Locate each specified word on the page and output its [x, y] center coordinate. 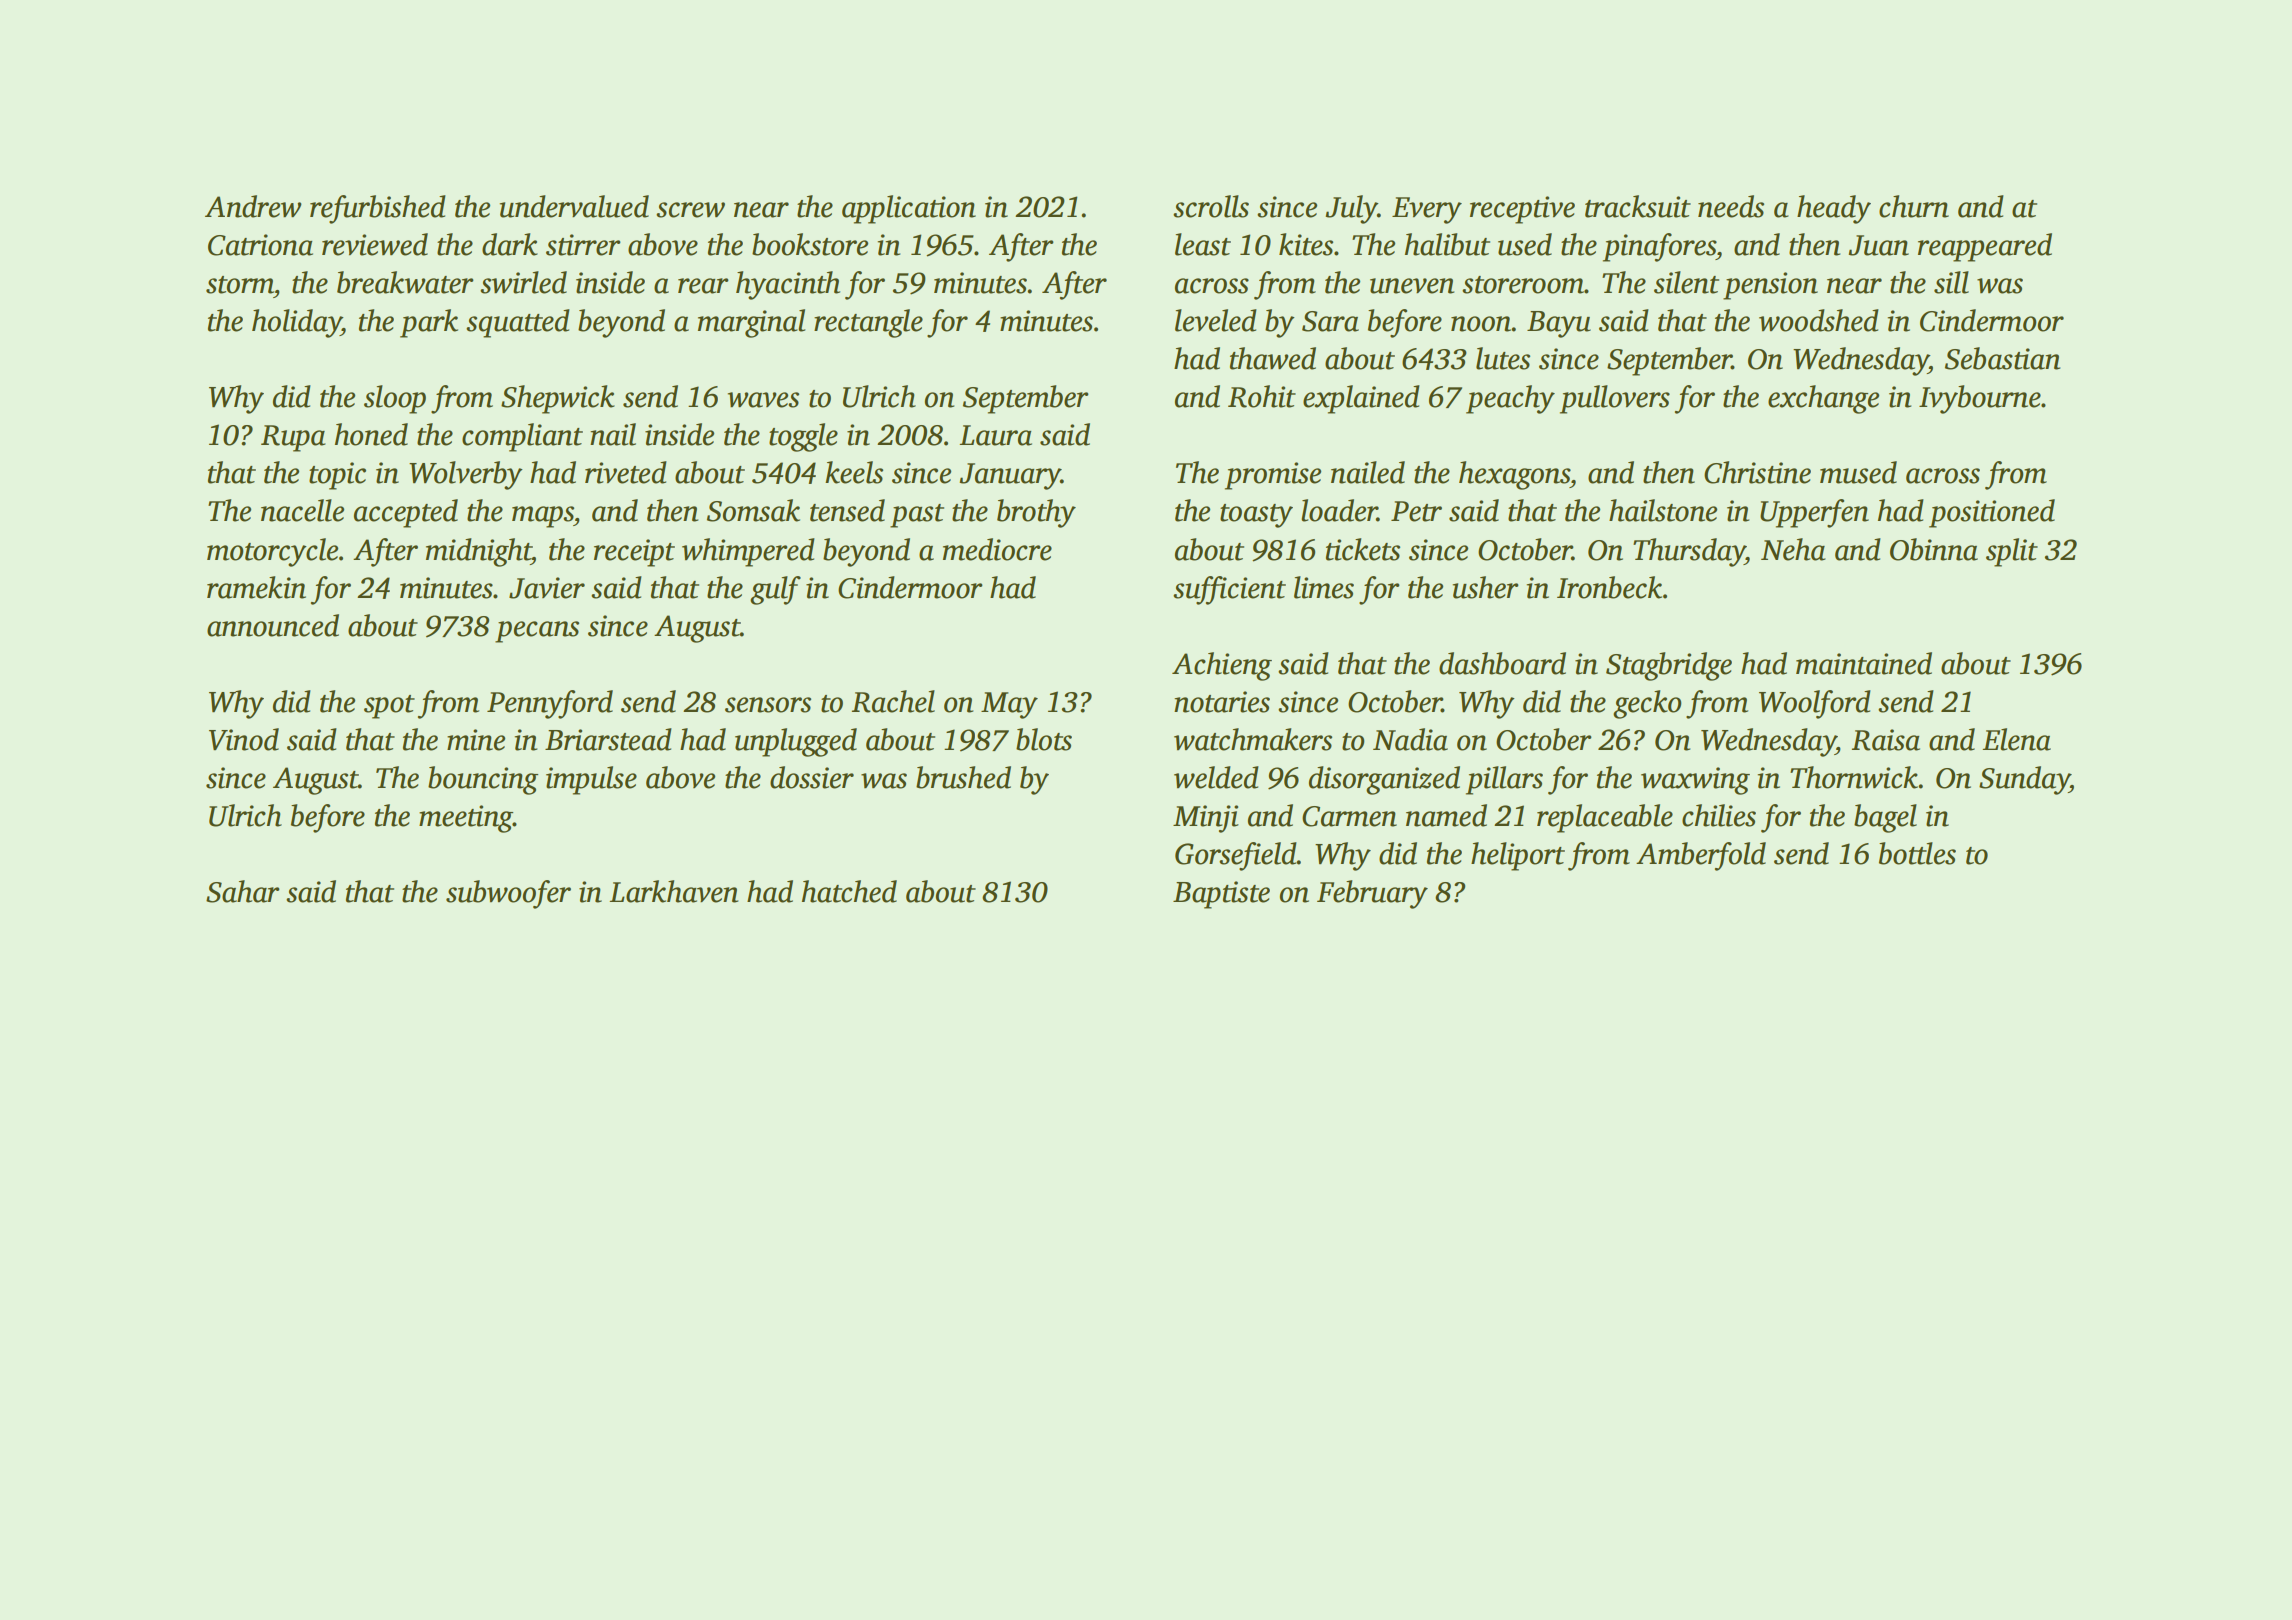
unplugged [796, 742]
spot [389, 707]
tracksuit [1638, 206]
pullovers [1615, 399]
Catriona [260, 245]
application [909, 209]
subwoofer [508, 894]
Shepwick [558, 399]
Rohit [1262, 396]
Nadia [1410, 739]
